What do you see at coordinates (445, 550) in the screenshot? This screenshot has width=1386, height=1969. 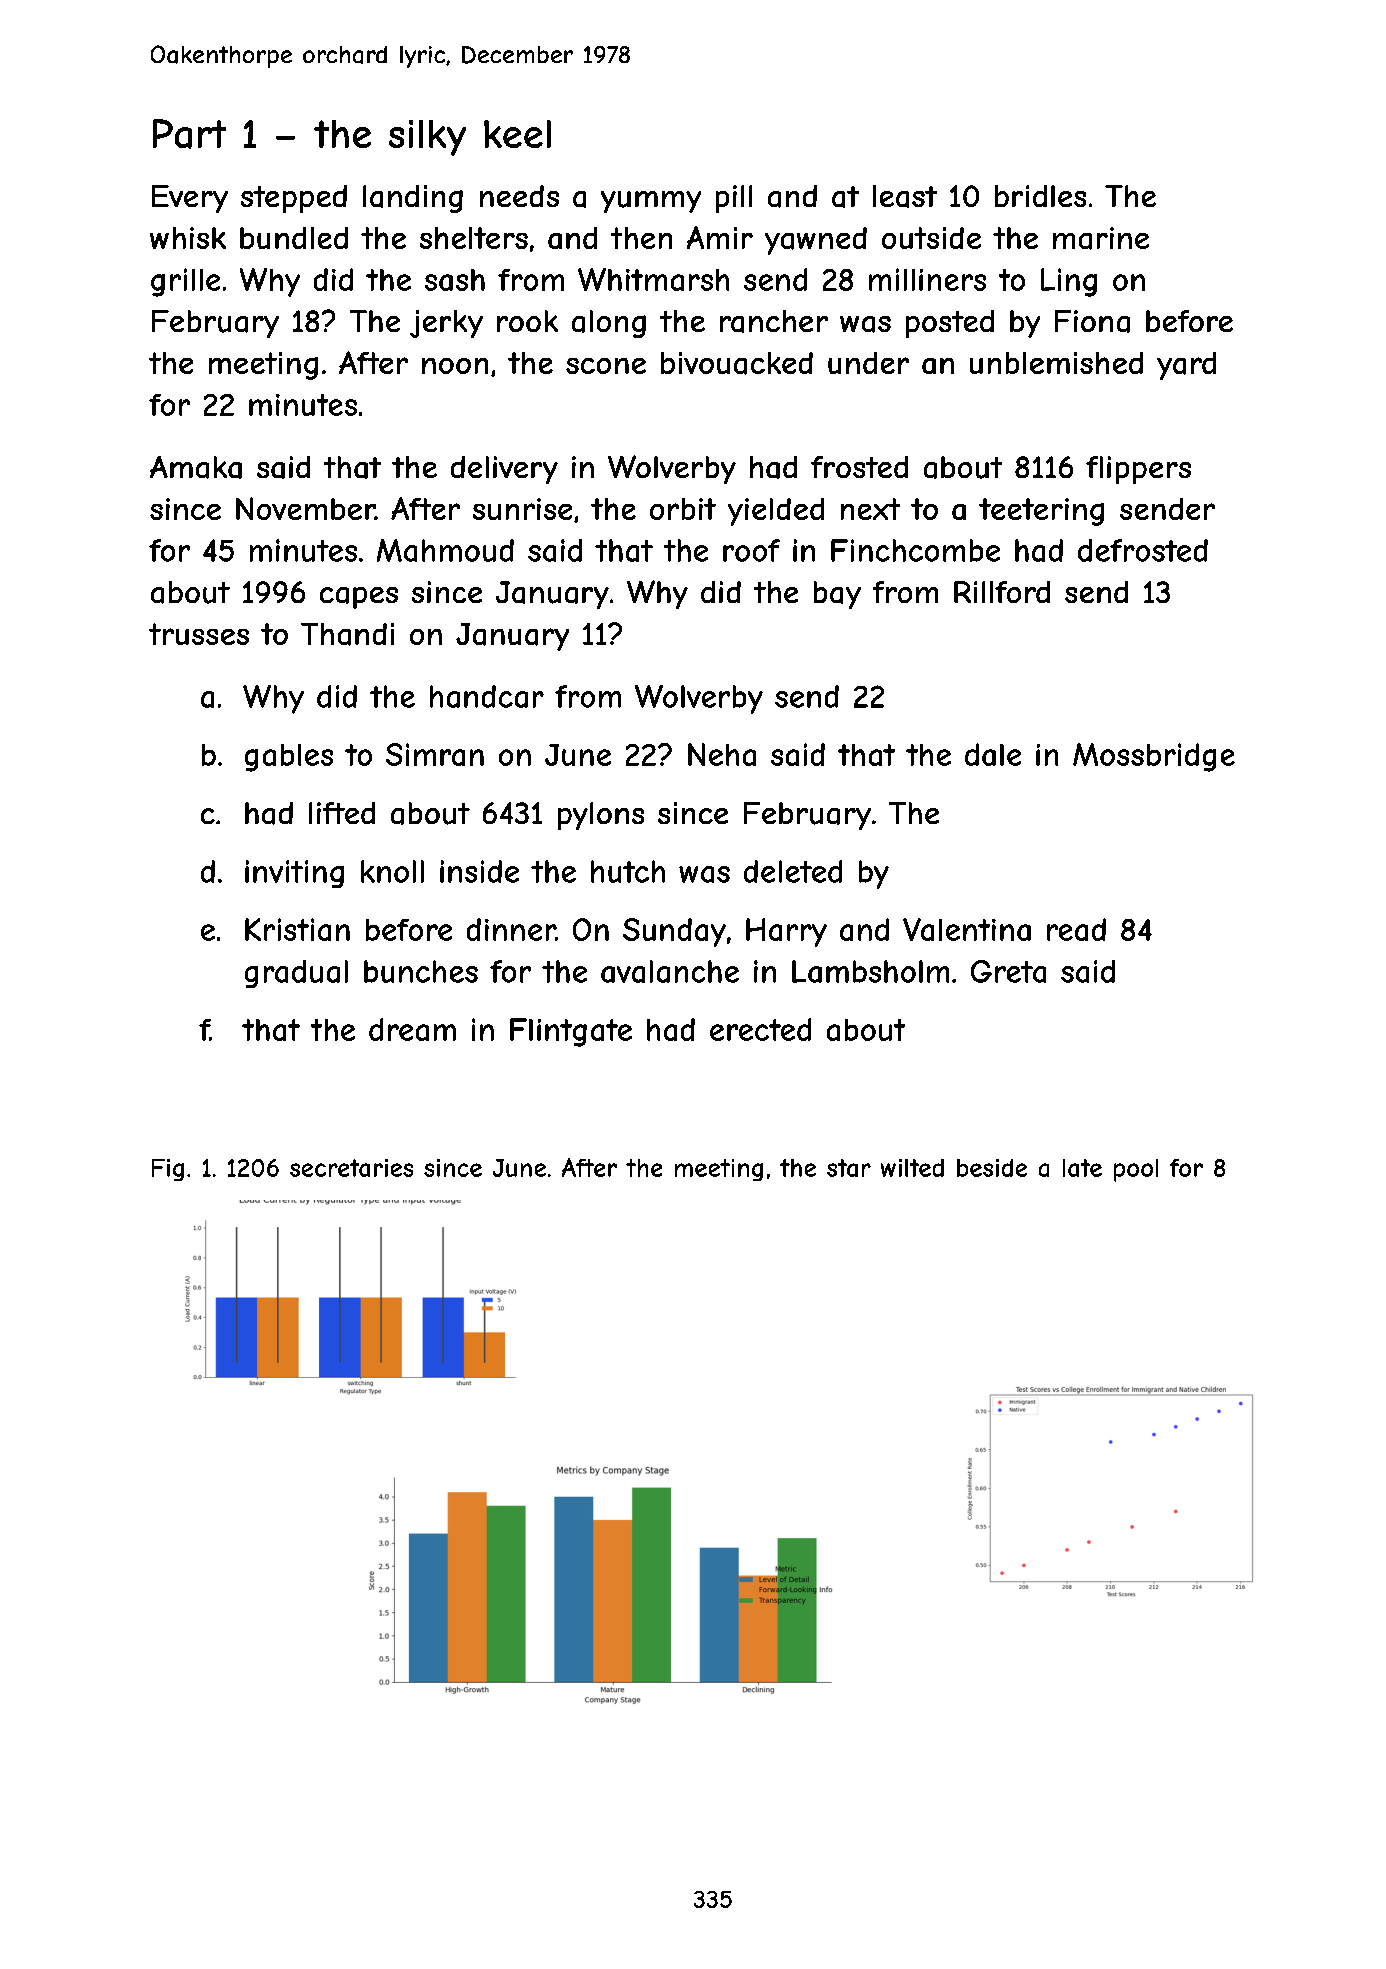 I see `Mahmoud` at bounding box center [445, 550].
